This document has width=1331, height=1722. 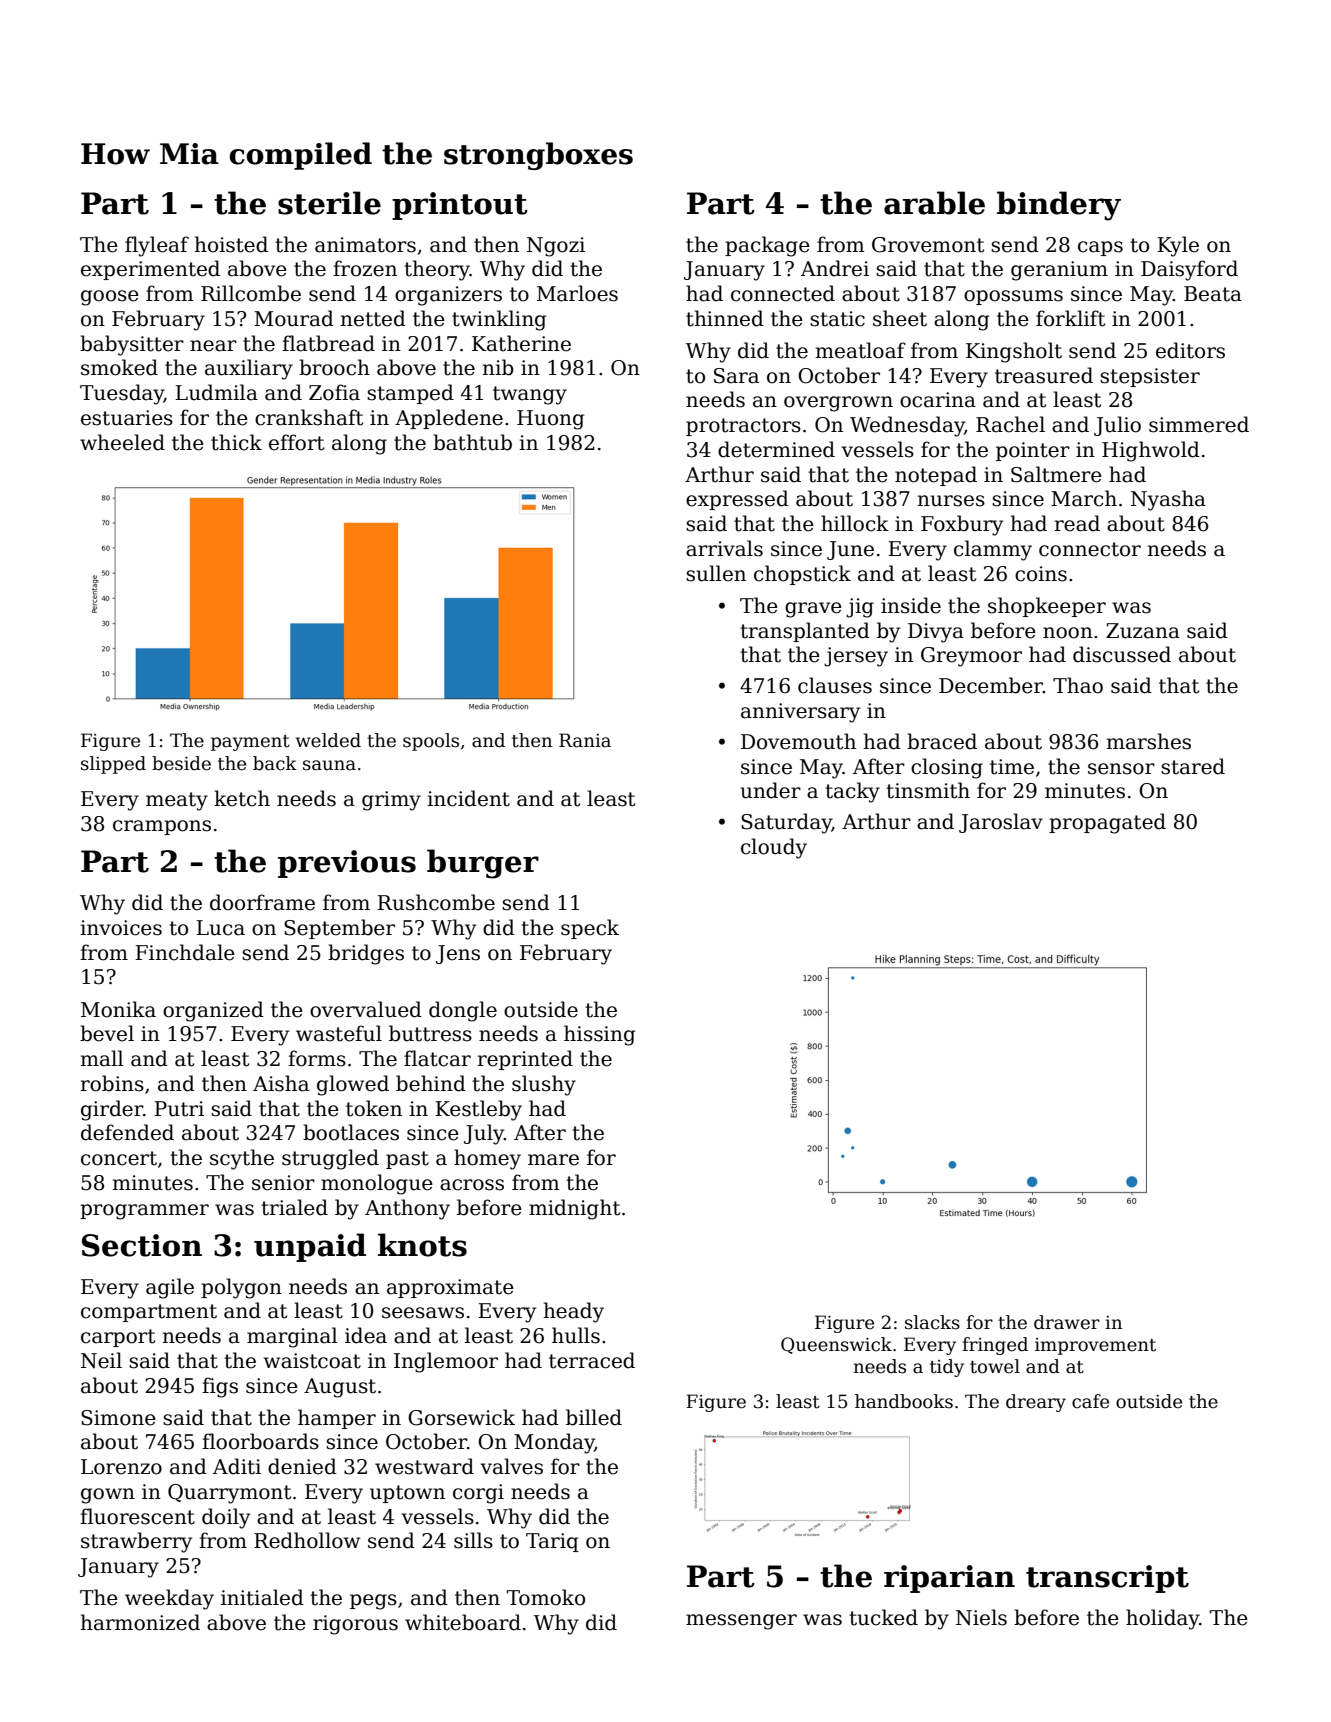 I want to click on drawer, so click(x=1067, y=1322).
